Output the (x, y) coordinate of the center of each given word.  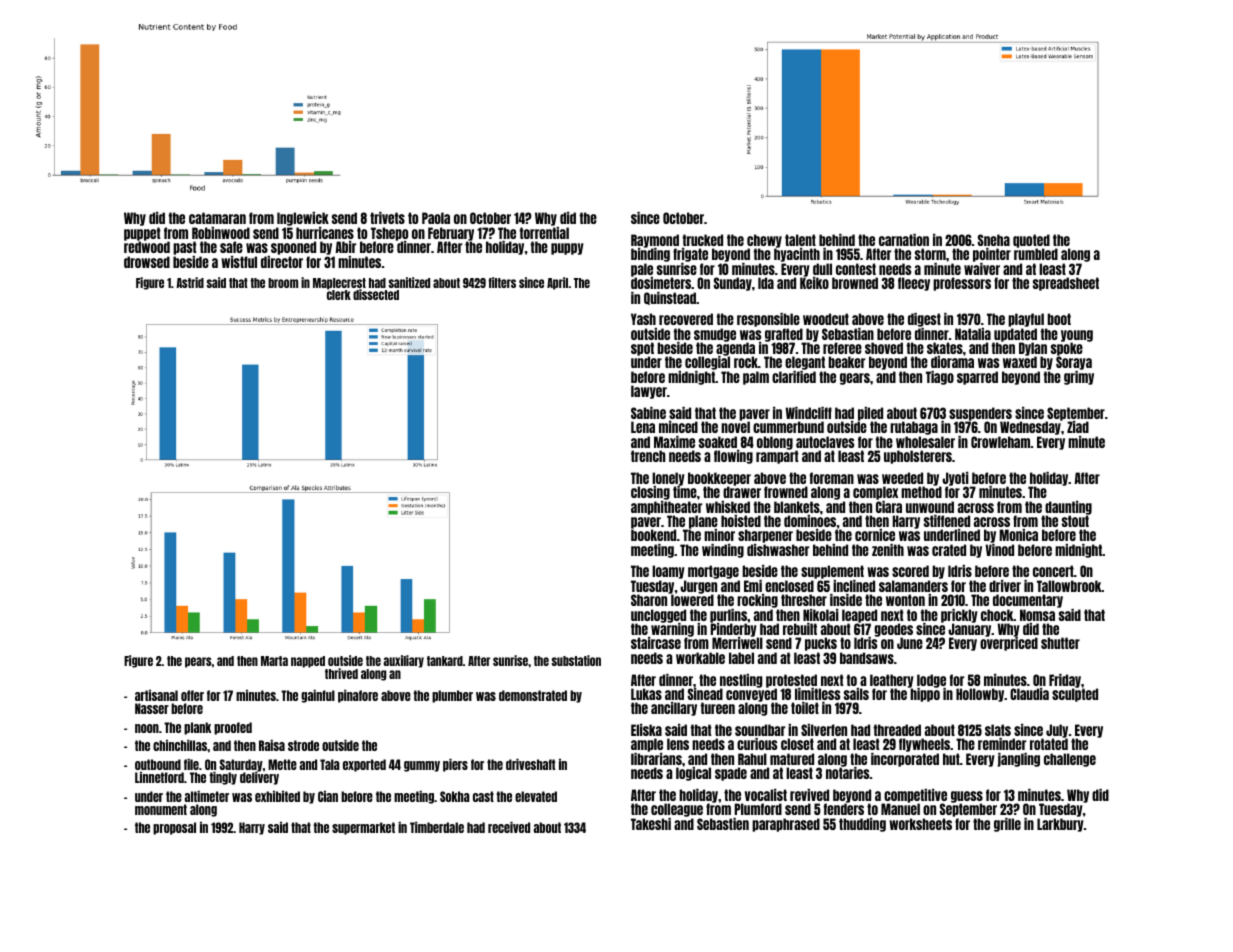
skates (945, 348)
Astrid (190, 282)
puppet (142, 234)
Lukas (646, 694)
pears (198, 662)
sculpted (1075, 695)
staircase (656, 643)
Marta (274, 661)
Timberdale (437, 827)
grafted (784, 335)
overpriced (1009, 644)
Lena (643, 427)
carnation (904, 240)
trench (648, 456)
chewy (764, 241)
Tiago (940, 378)
